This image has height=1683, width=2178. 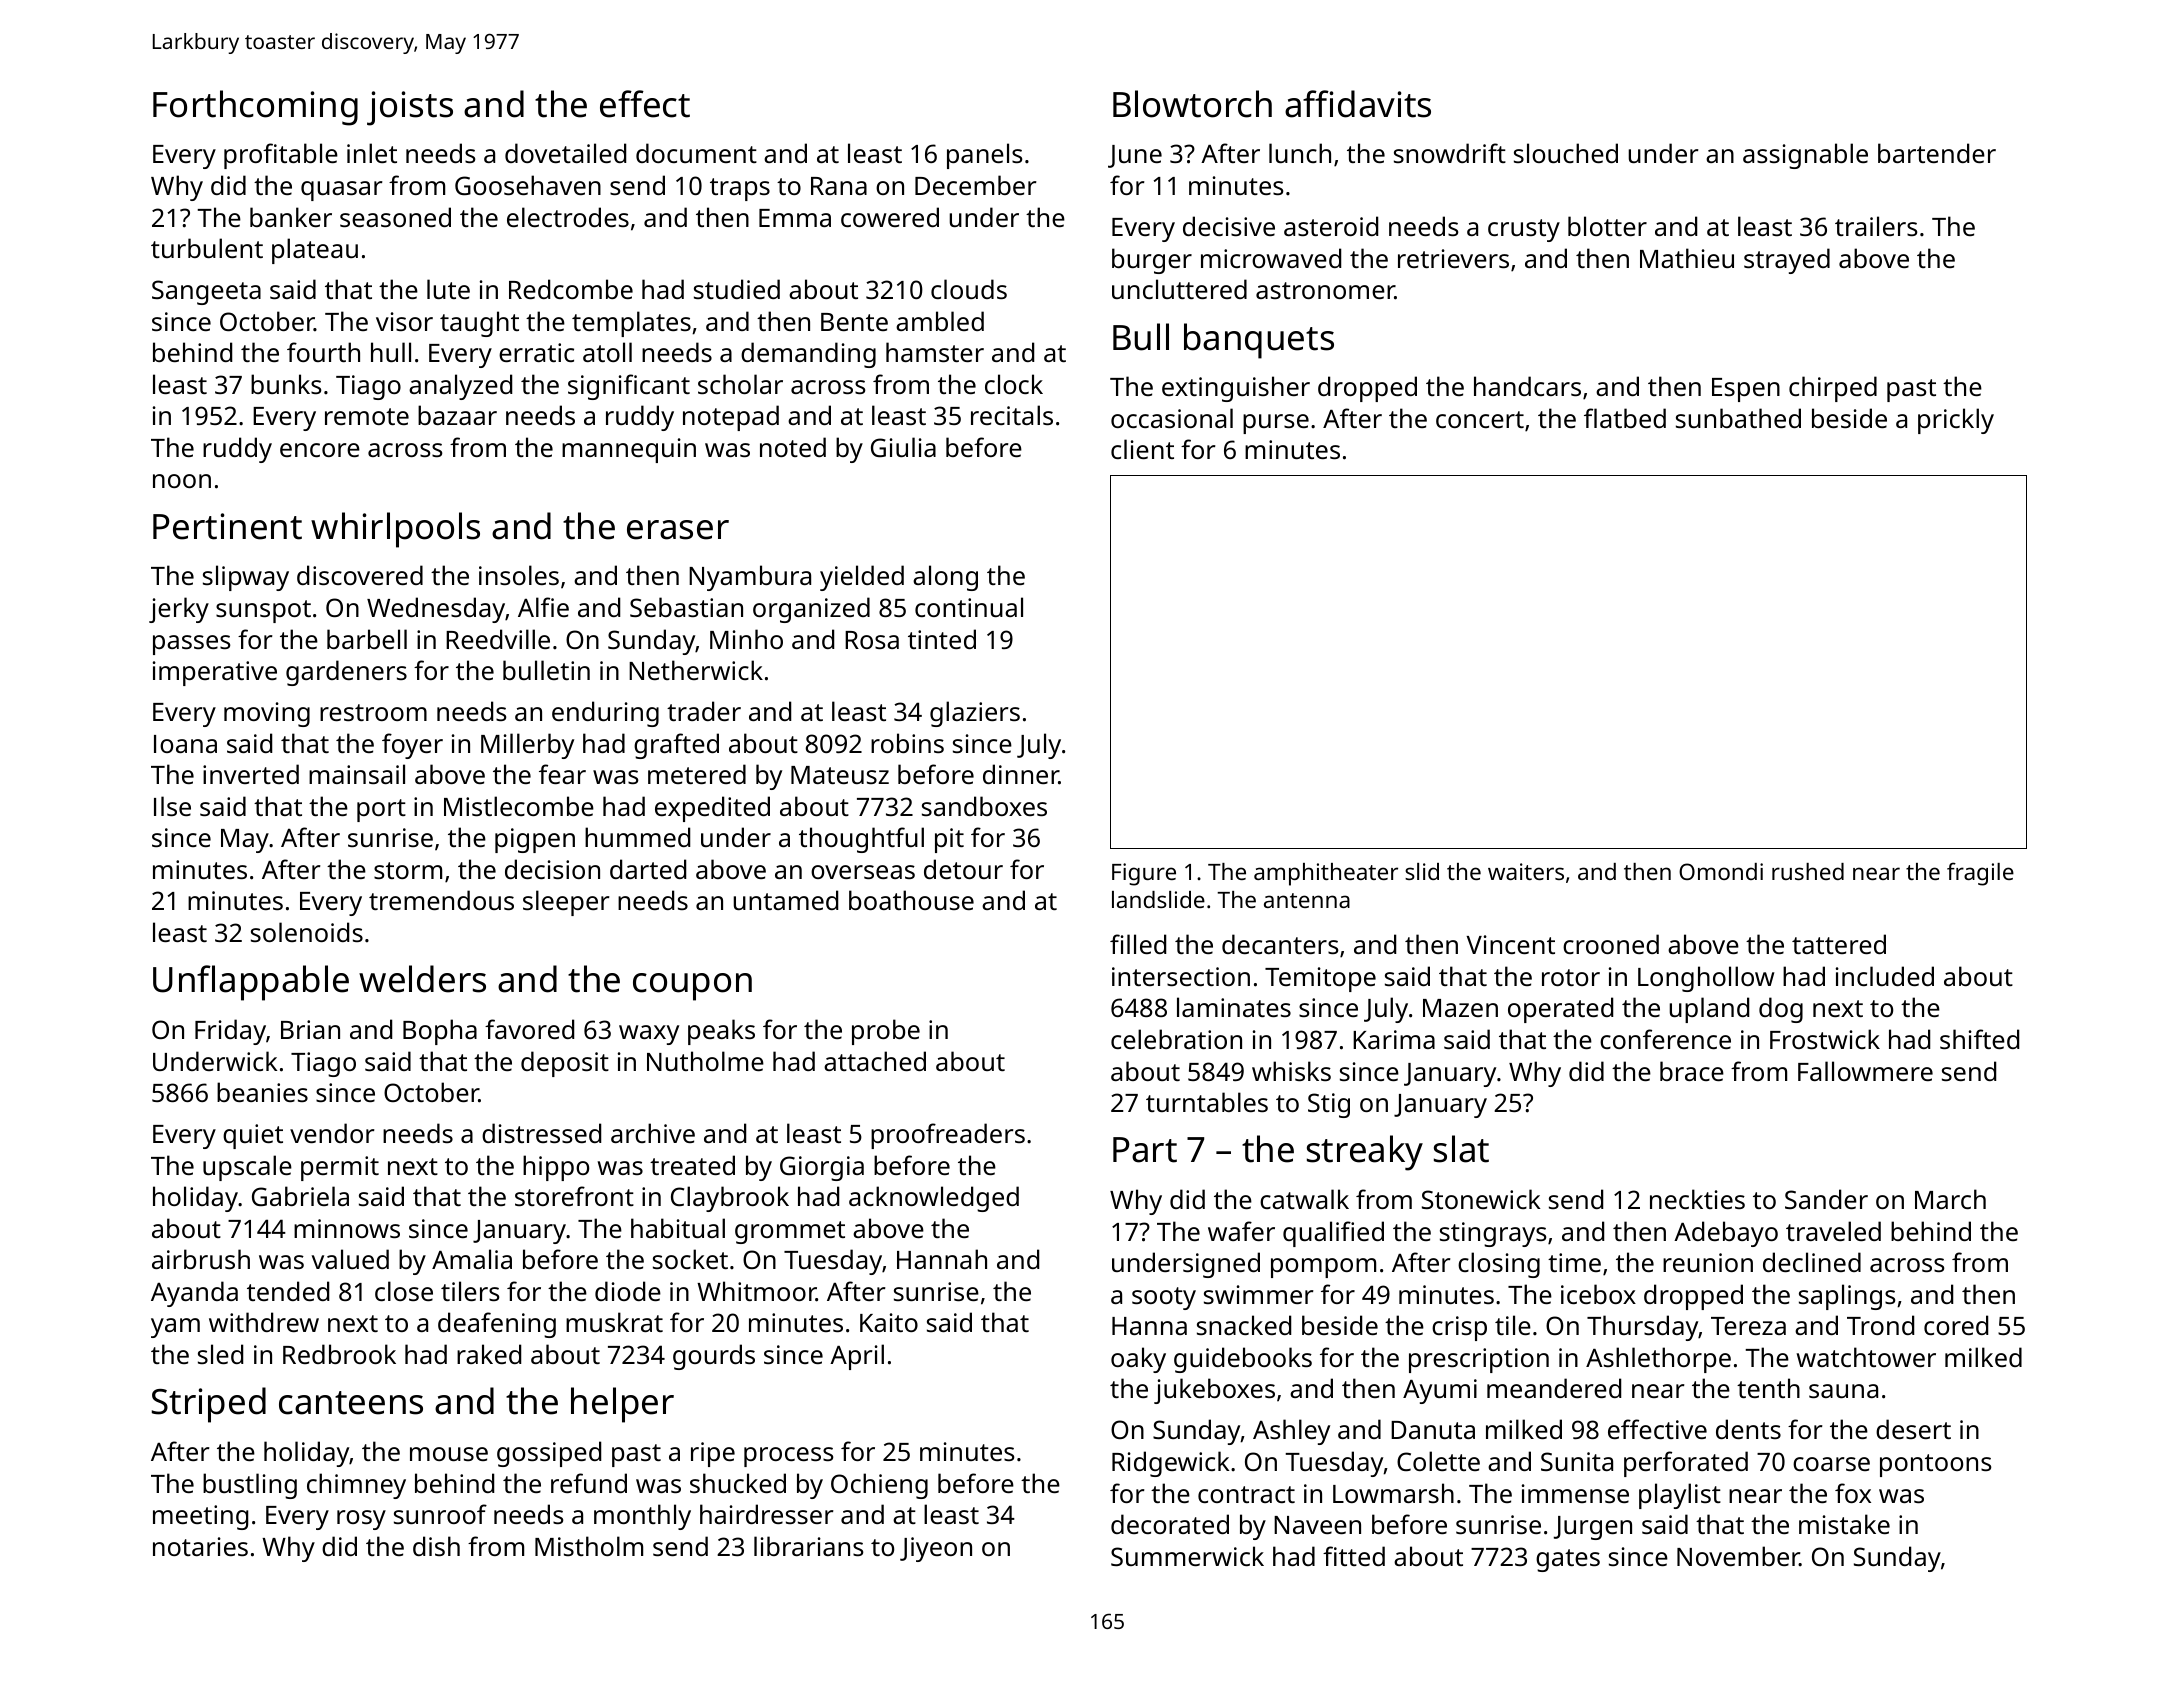 I want to click on dovetailed, so click(x=565, y=153).
